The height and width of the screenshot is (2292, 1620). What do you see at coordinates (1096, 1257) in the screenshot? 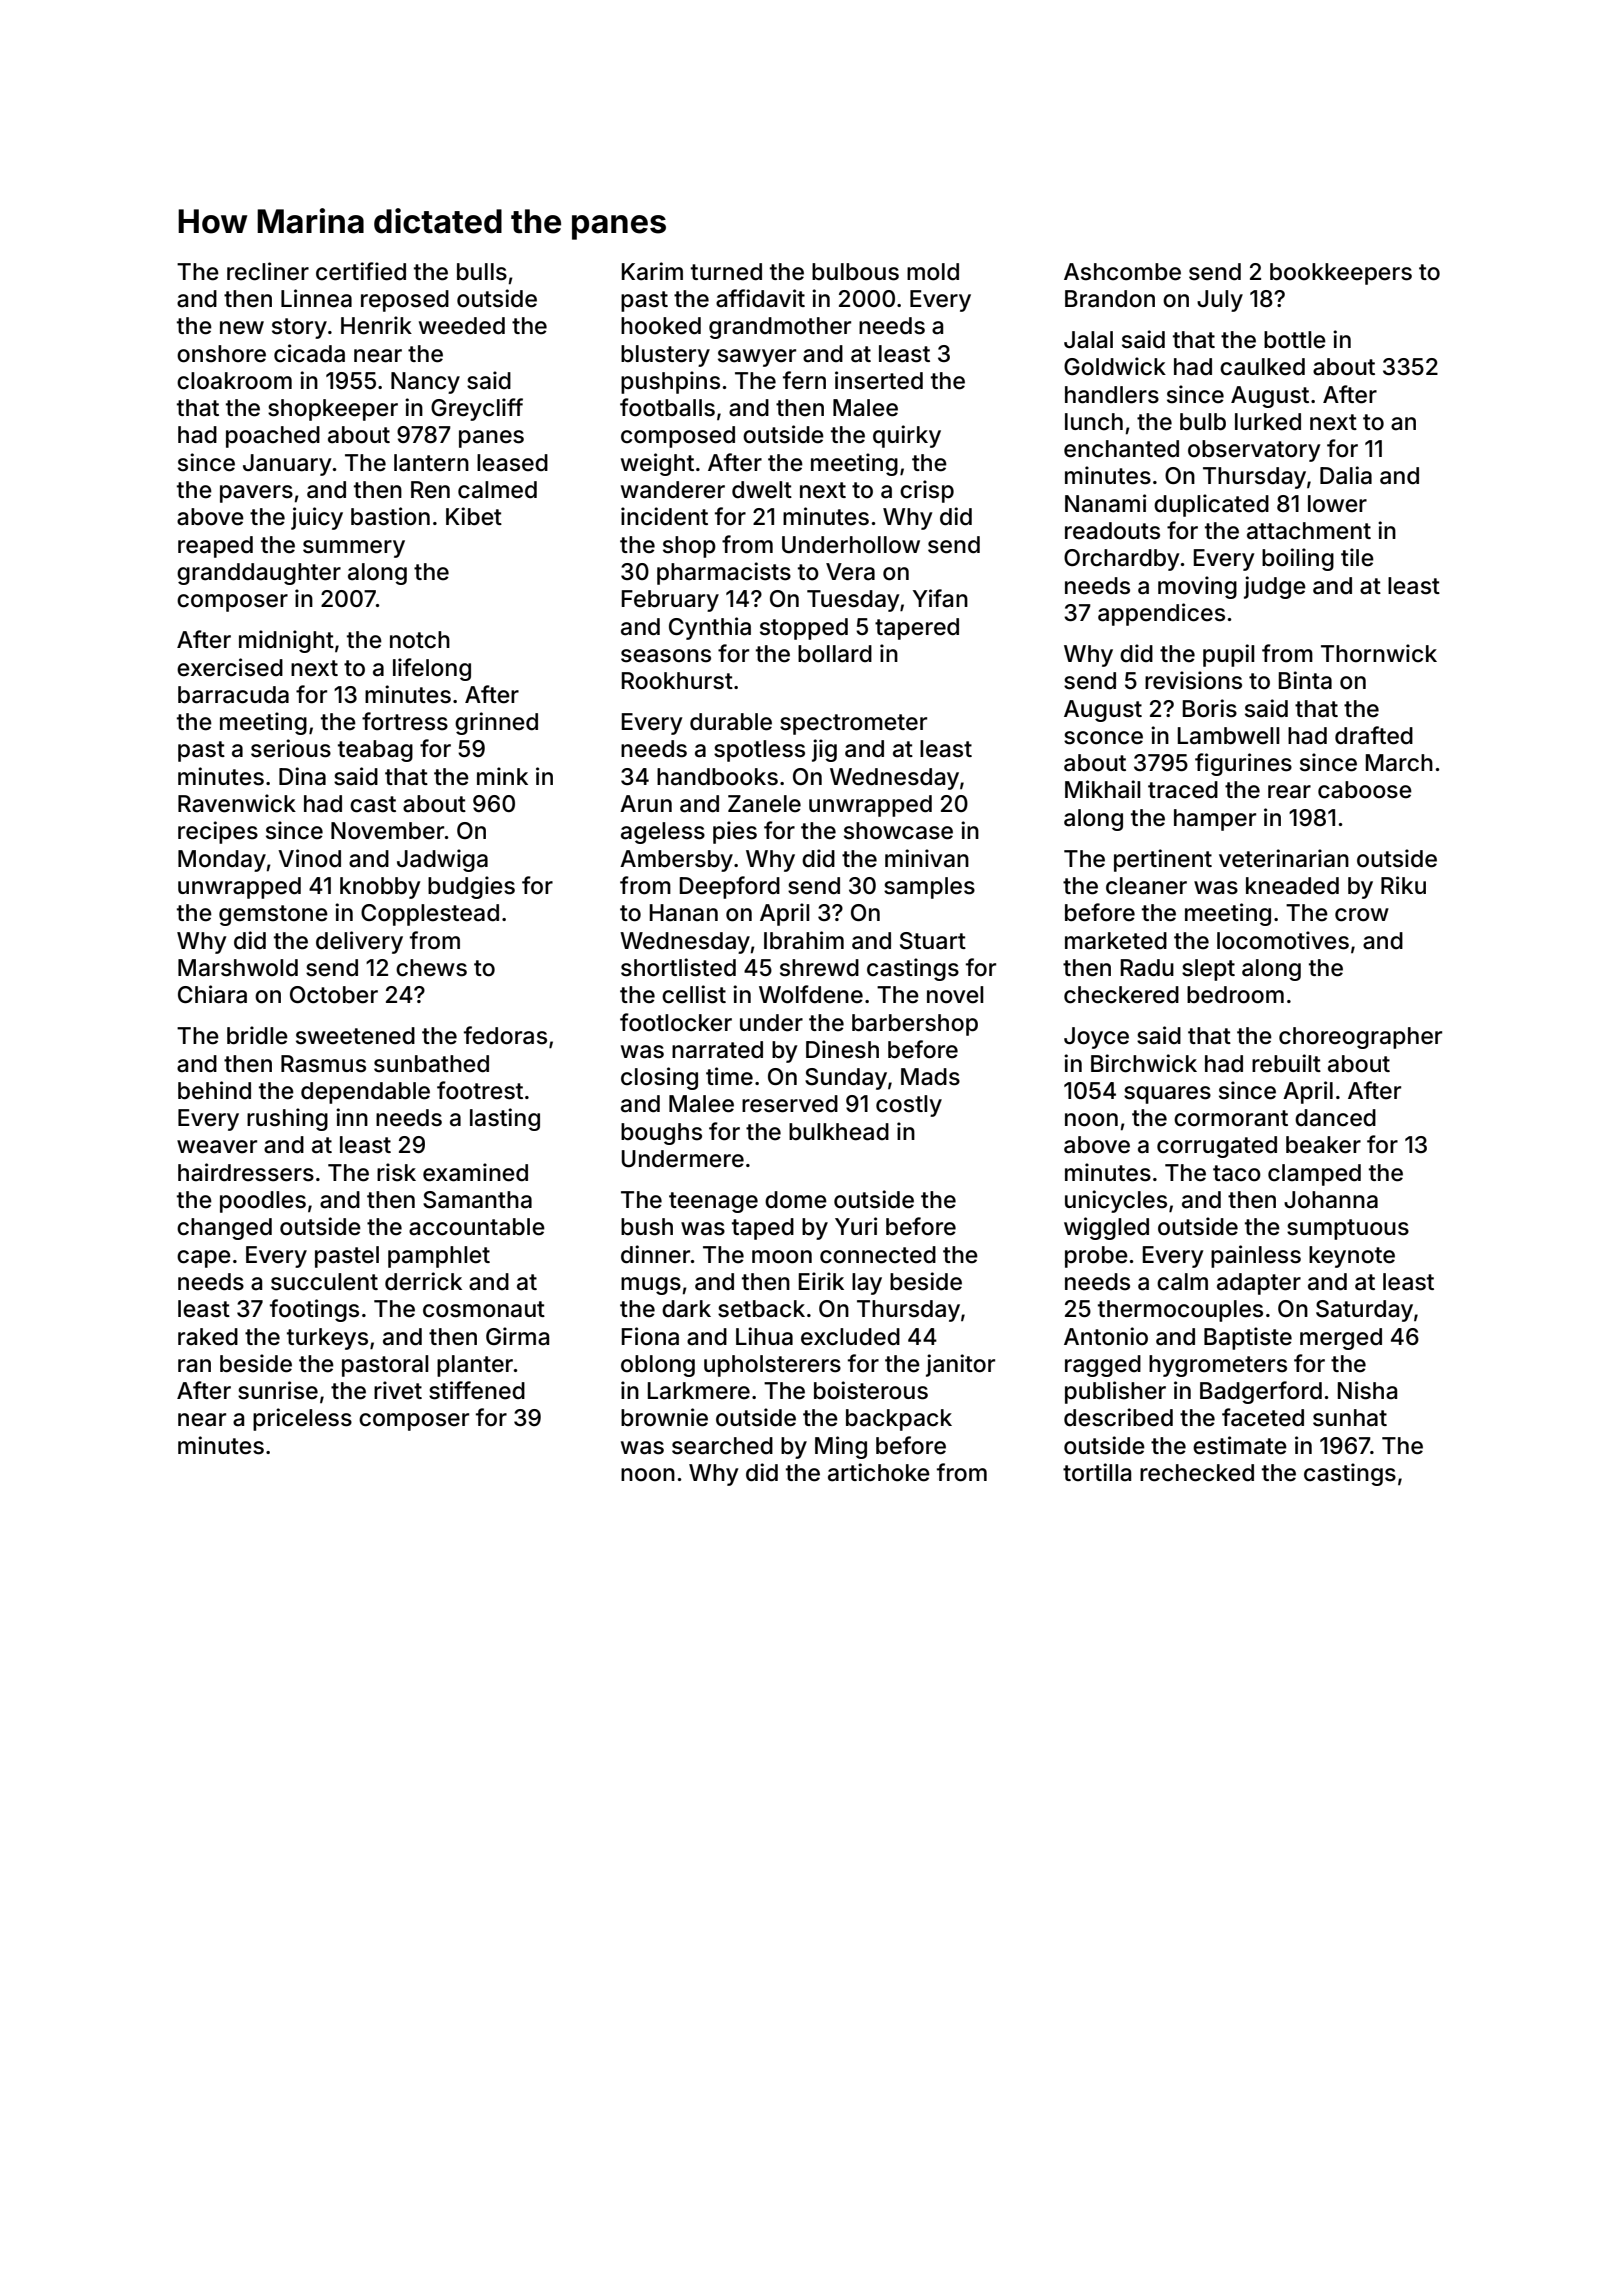
I see `probe` at bounding box center [1096, 1257].
